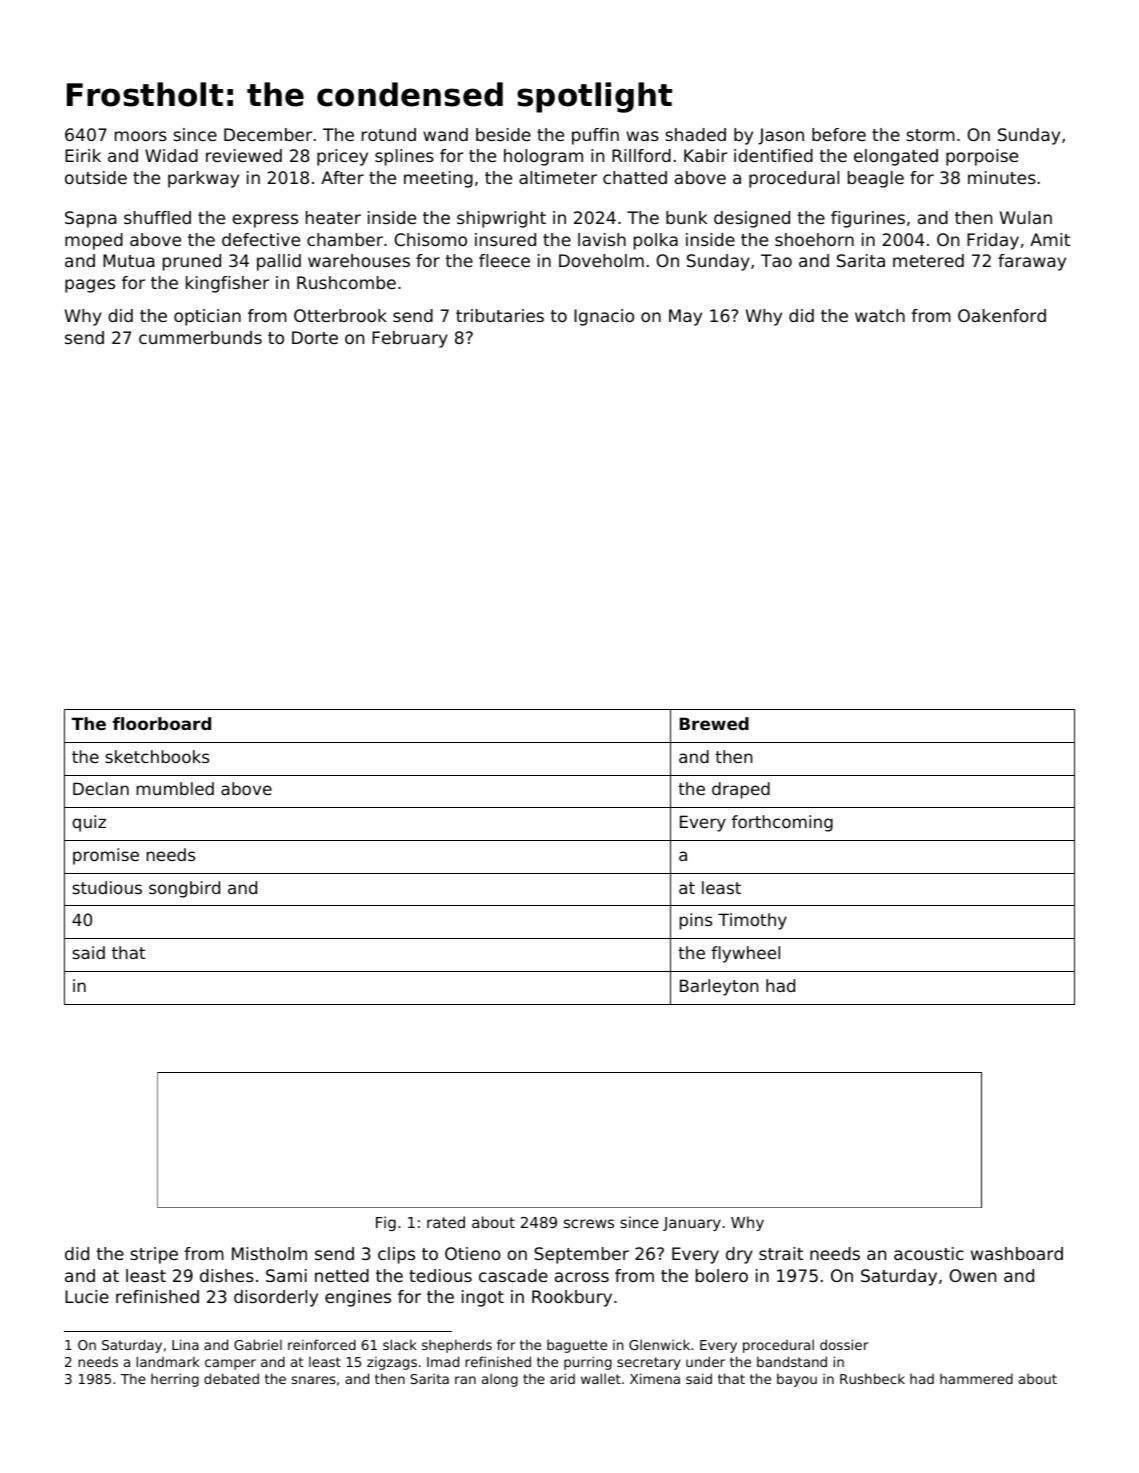 This screenshot has width=1139, height=1473. I want to click on stripe, so click(154, 1255).
